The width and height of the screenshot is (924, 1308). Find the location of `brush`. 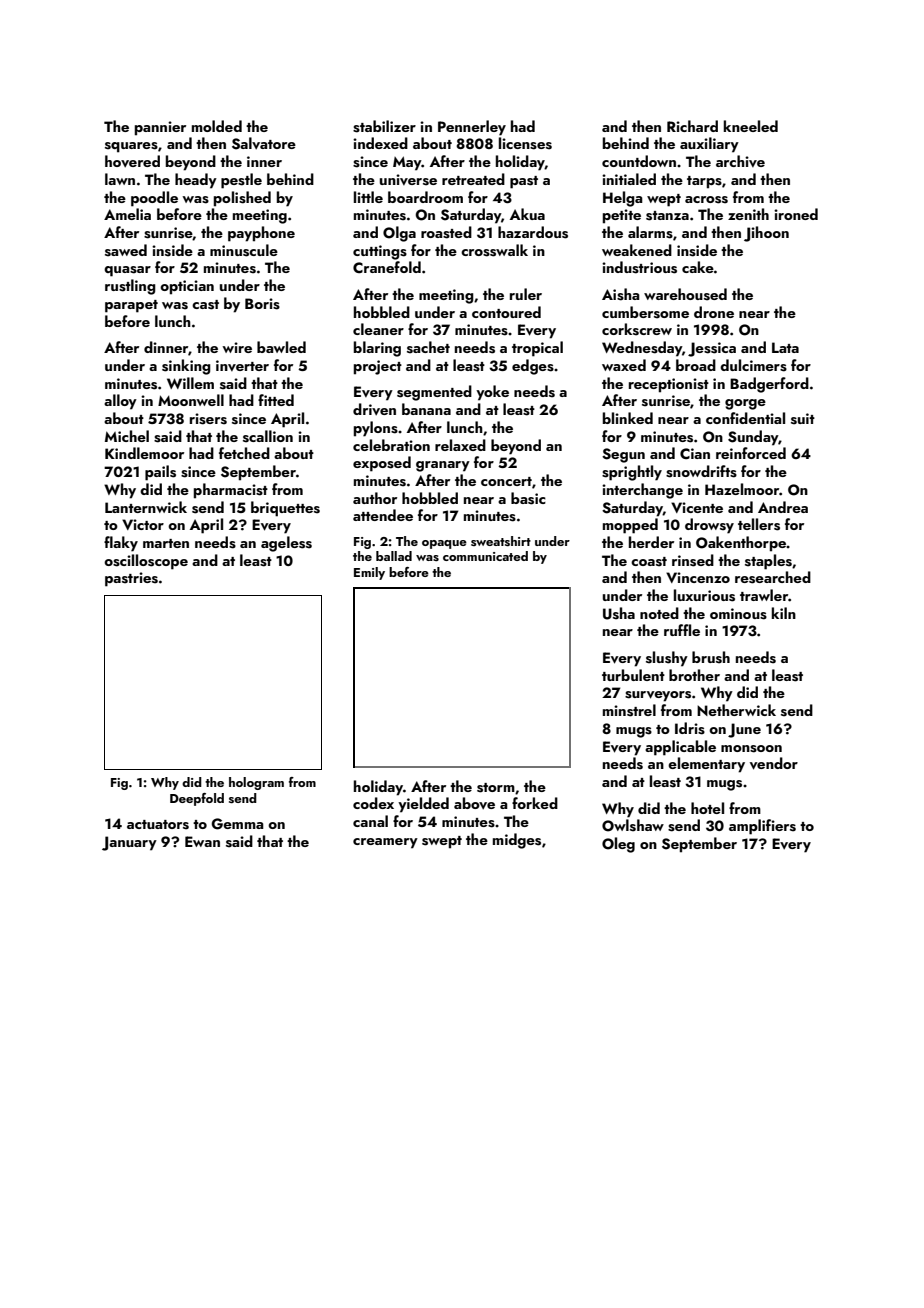

brush is located at coordinates (711, 657).
